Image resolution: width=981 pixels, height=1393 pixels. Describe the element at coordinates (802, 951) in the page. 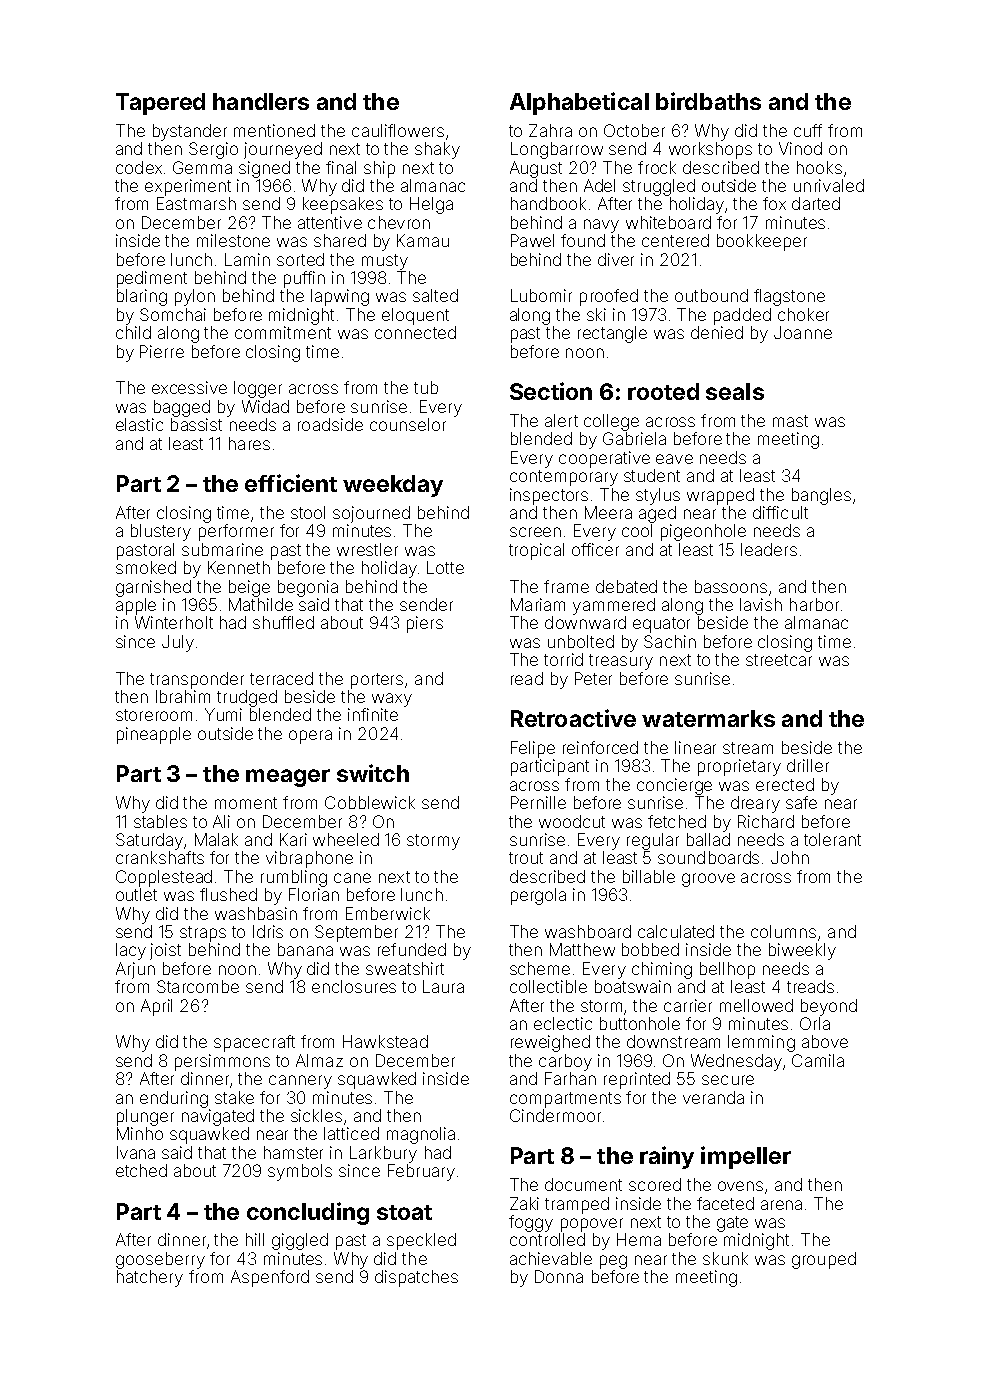

I see `biweekly` at that location.
